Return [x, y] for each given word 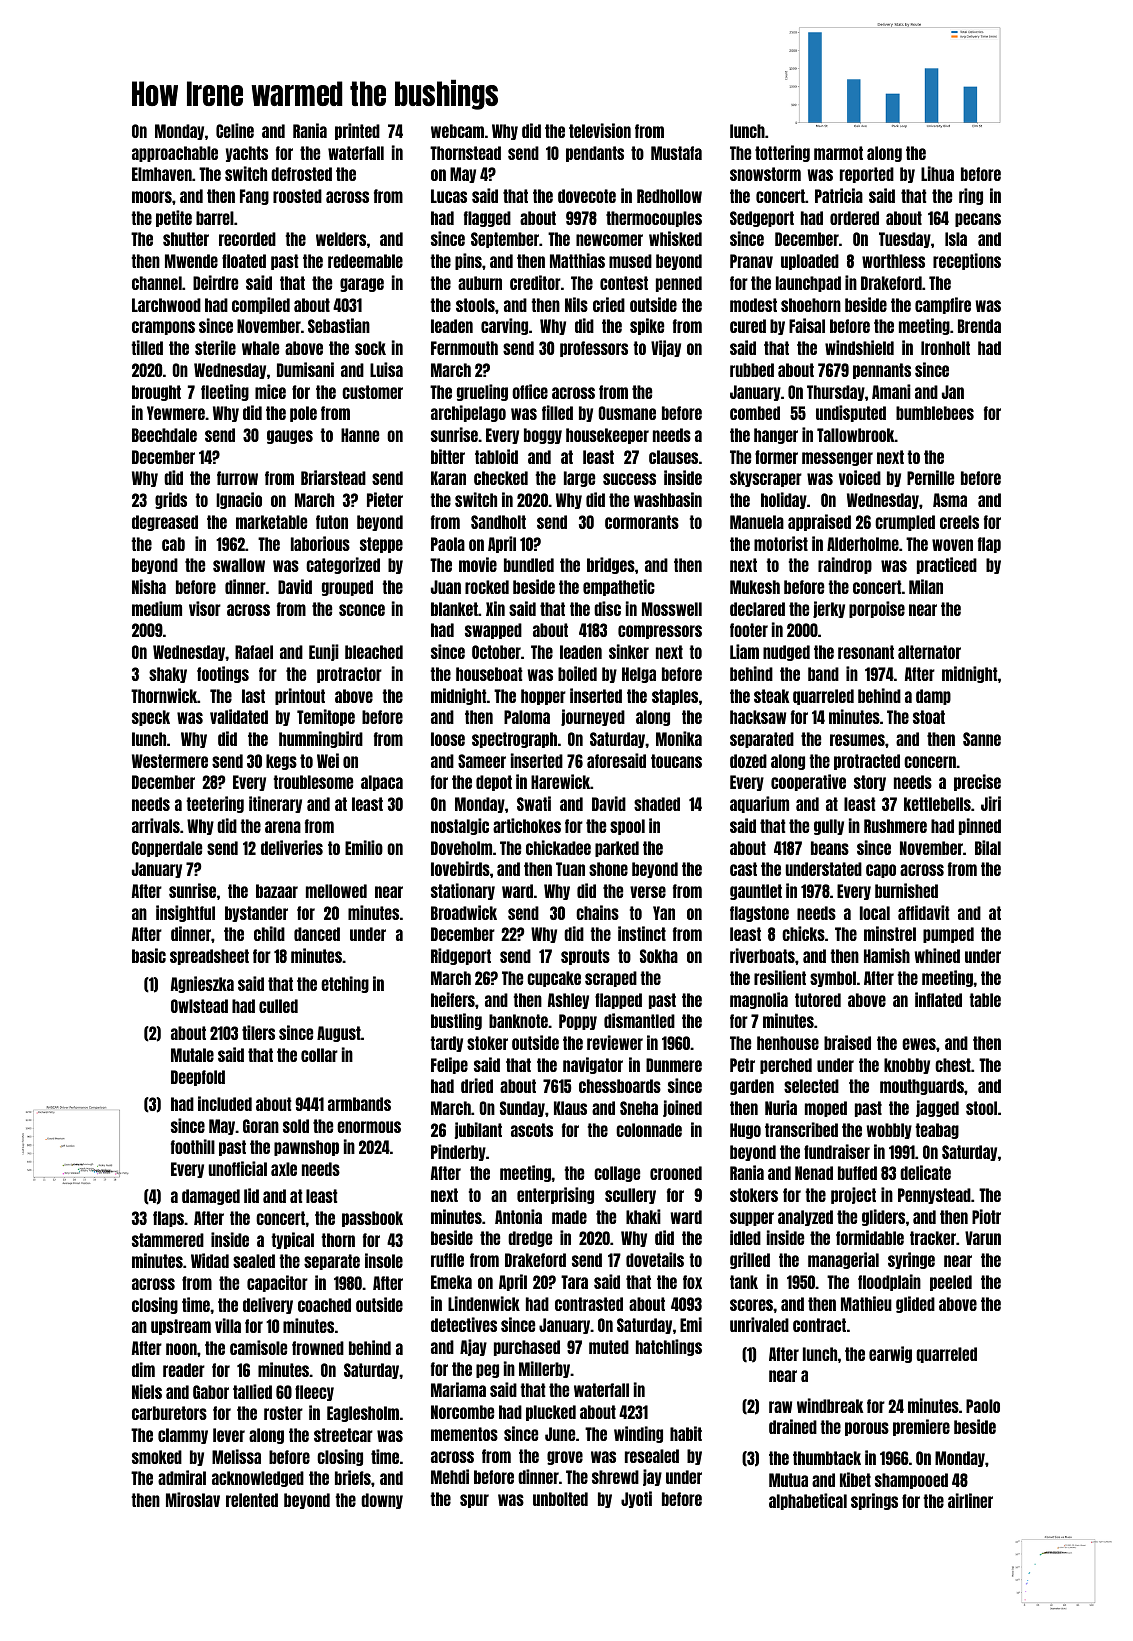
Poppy [578, 1022]
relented [252, 1500]
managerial [843, 1260]
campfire [943, 305]
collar [319, 1055]
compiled [261, 305]
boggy [543, 436]
